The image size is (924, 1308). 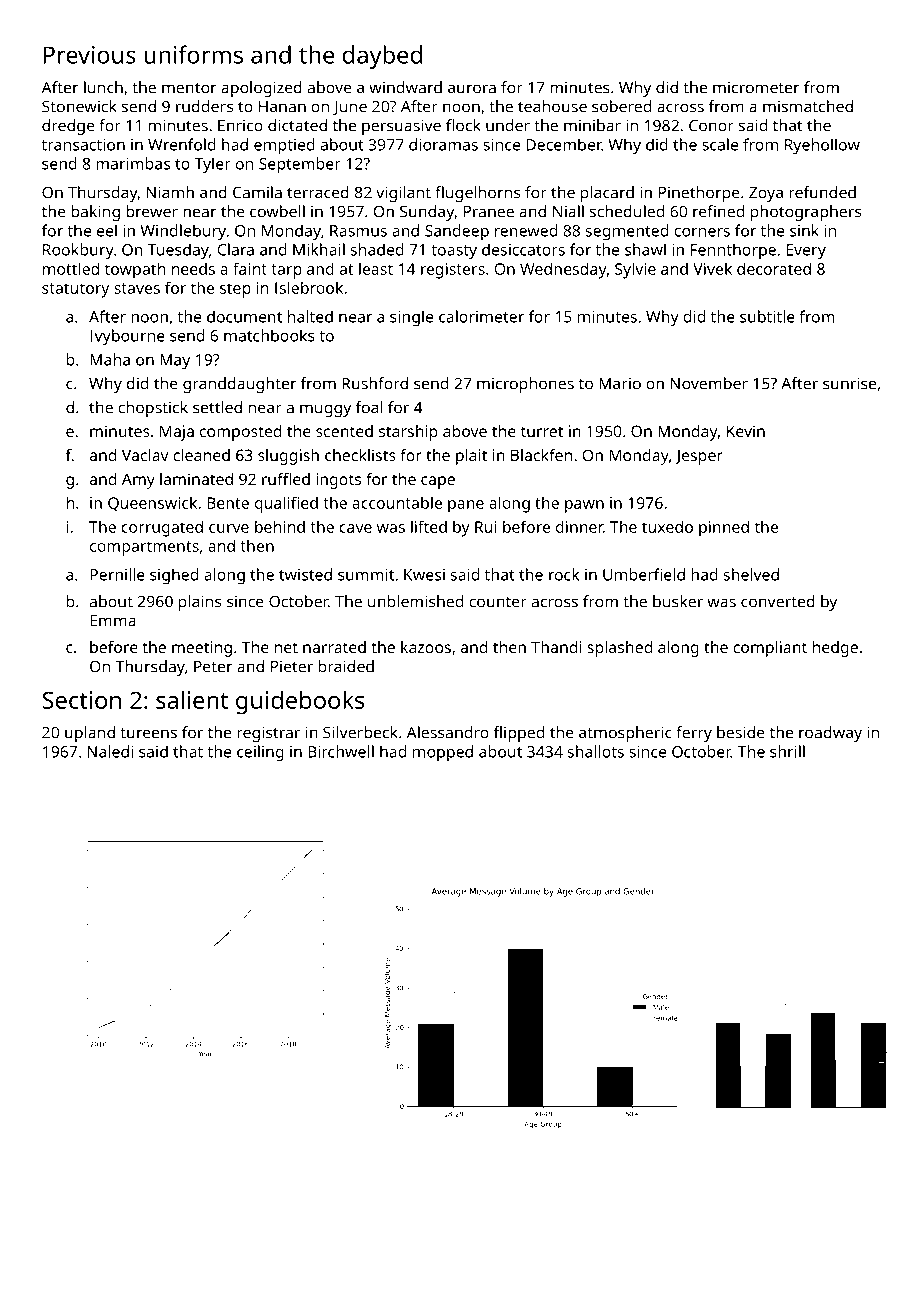 What do you see at coordinates (678, 601) in the page?
I see `busker` at bounding box center [678, 601].
